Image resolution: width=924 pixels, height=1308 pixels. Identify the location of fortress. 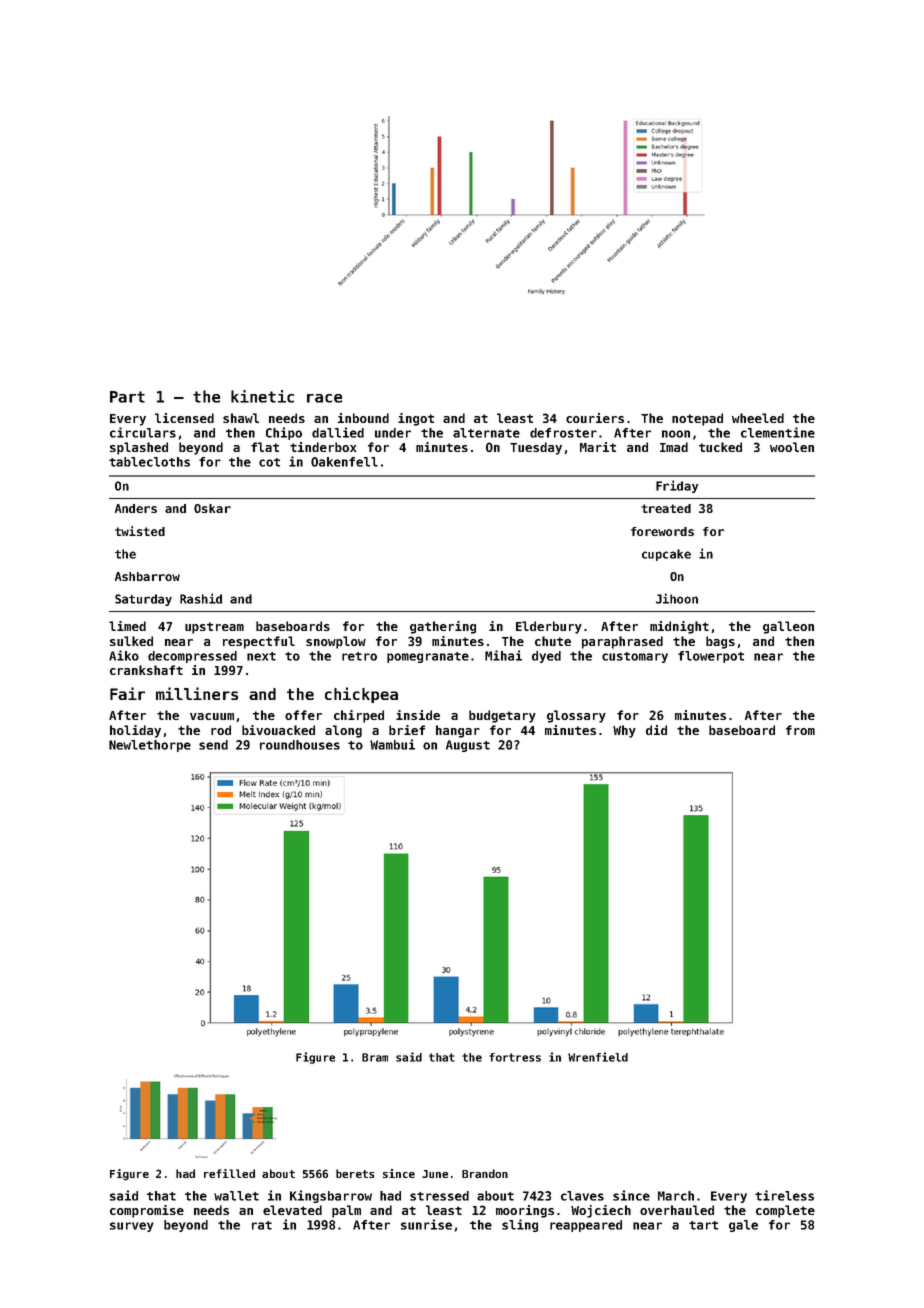
(515, 1057).
